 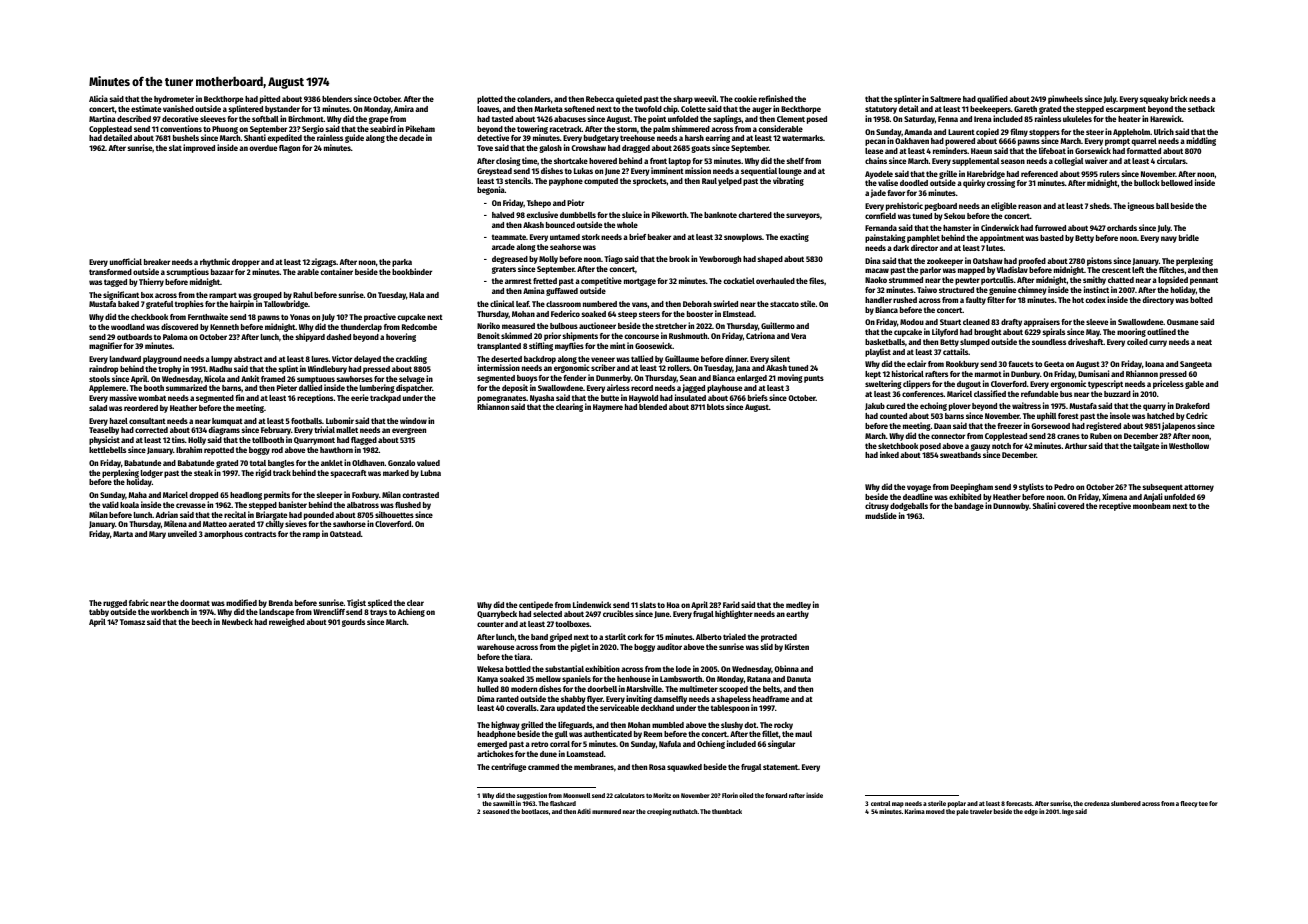 What do you see at coordinates (1093, 150) in the image?
I see `Gorsewick` at bounding box center [1093, 150].
